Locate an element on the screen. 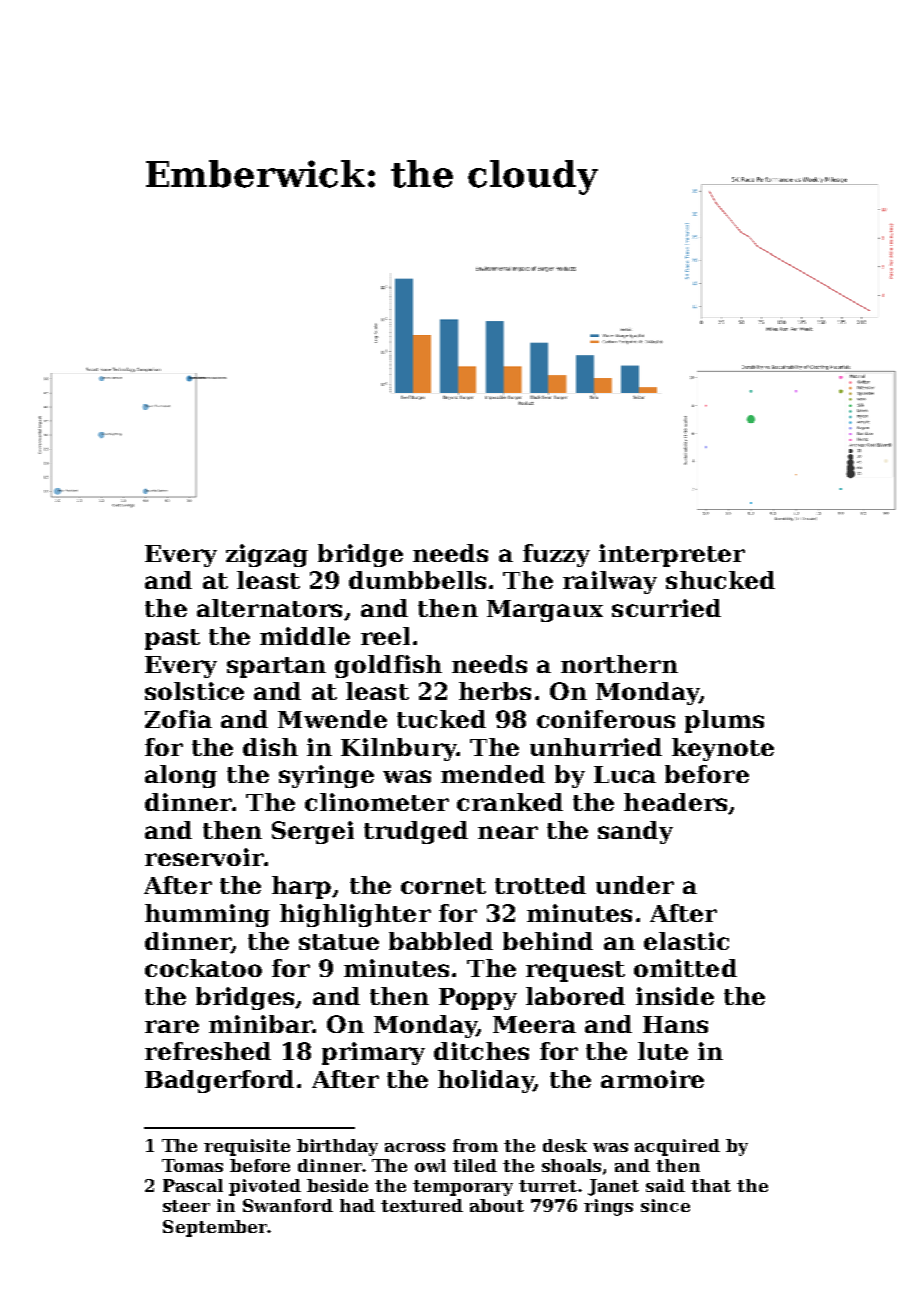 The width and height of the screenshot is (924, 1311). plums is located at coordinates (724, 721).
